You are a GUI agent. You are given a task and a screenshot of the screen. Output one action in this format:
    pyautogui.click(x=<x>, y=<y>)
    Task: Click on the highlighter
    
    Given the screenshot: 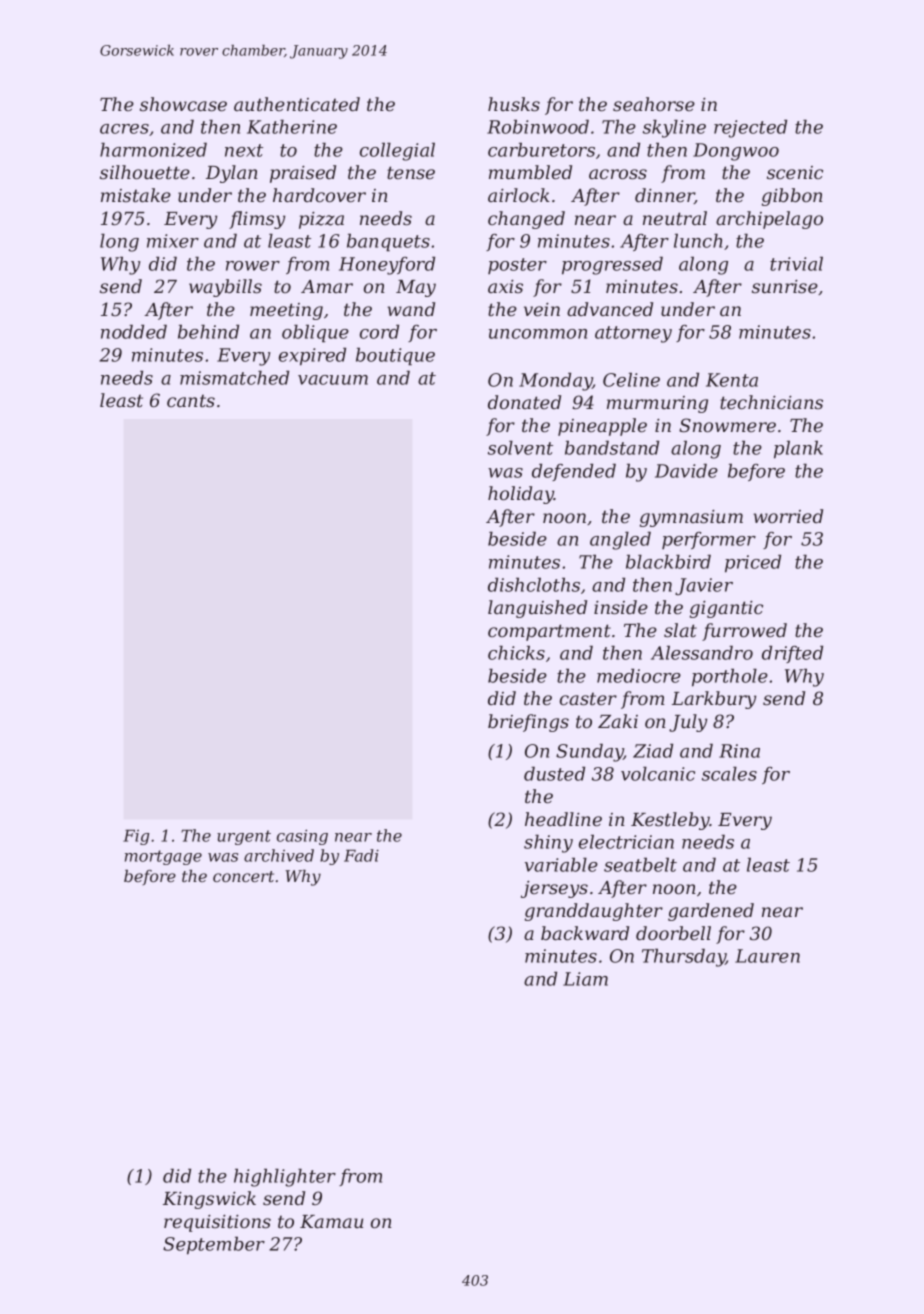 What is the action you would take?
    pyautogui.click(x=285, y=1178)
